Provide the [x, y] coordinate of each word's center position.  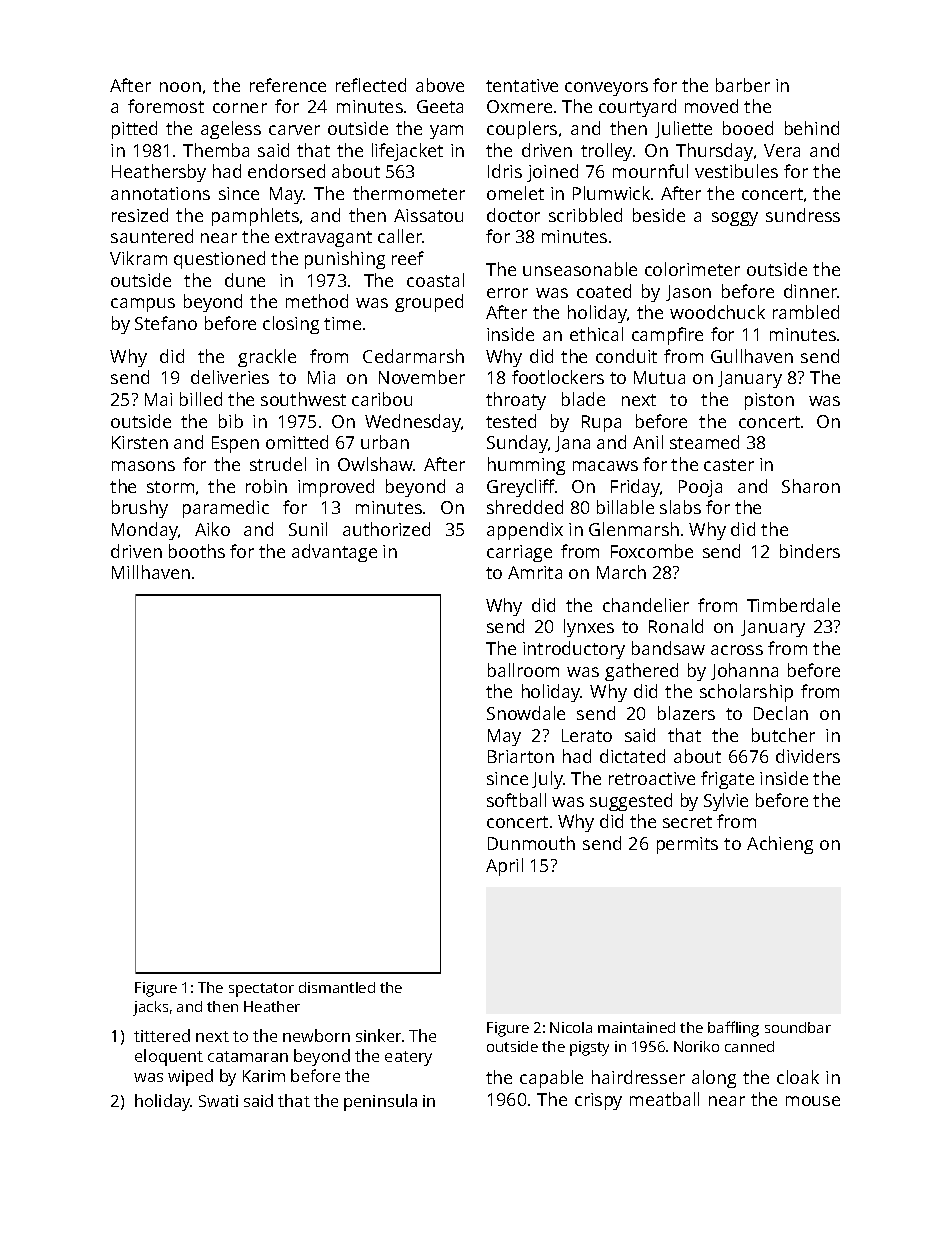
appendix [525, 531]
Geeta [440, 106]
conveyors [606, 89]
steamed [704, 442]
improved [336, 488]
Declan [781, 713]
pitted [134, 130]
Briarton [521, 756]
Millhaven [151, 572]
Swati [218, 1101]
